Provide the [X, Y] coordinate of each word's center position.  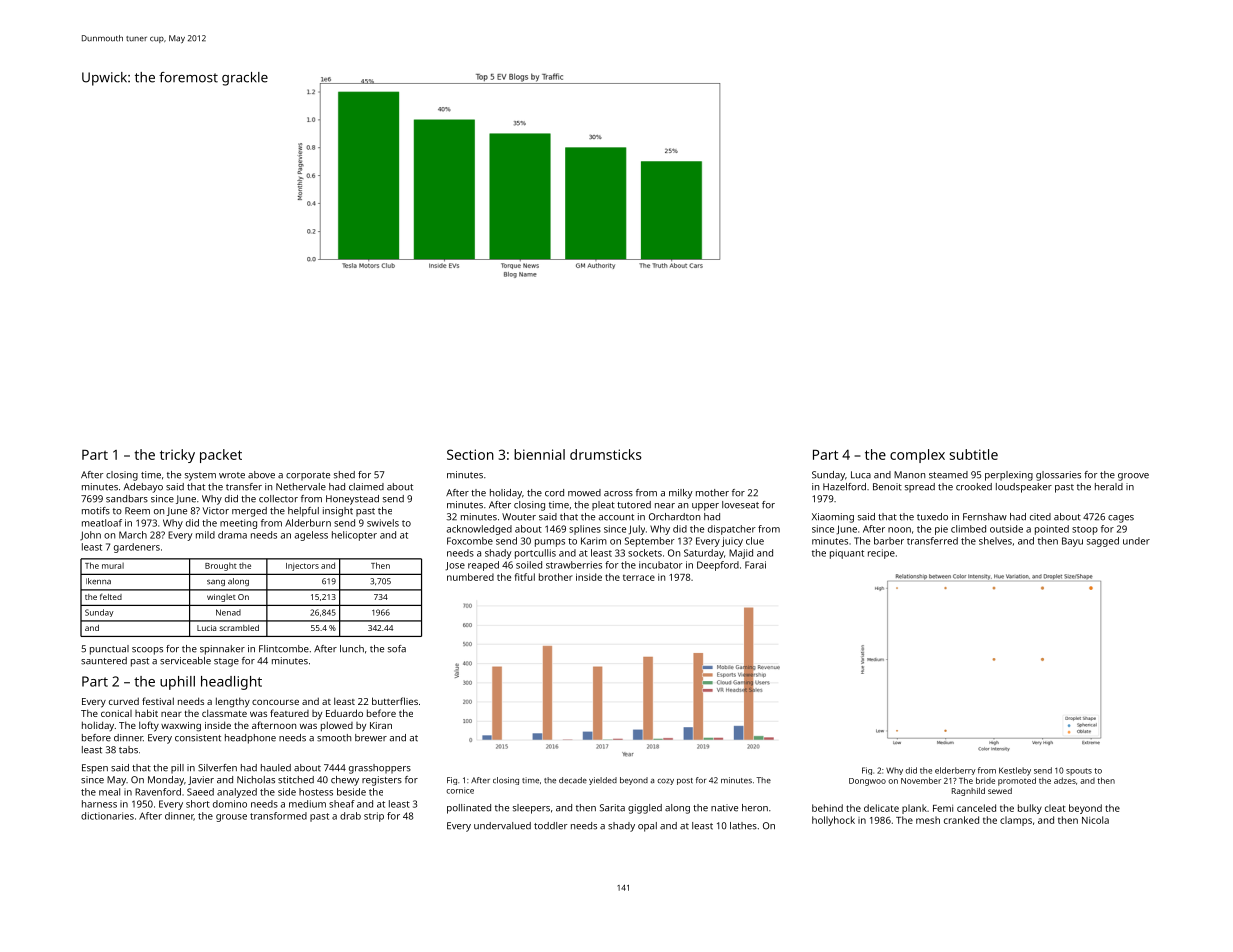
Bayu [1072, 542]
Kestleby [1015, 771]
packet [221, 456]
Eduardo [344, 713]
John [90, 535]
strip [374, 817]
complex [917, 456]
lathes [743, 826]
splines [585, 530]
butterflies [395, 701]
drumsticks [606, 454]
